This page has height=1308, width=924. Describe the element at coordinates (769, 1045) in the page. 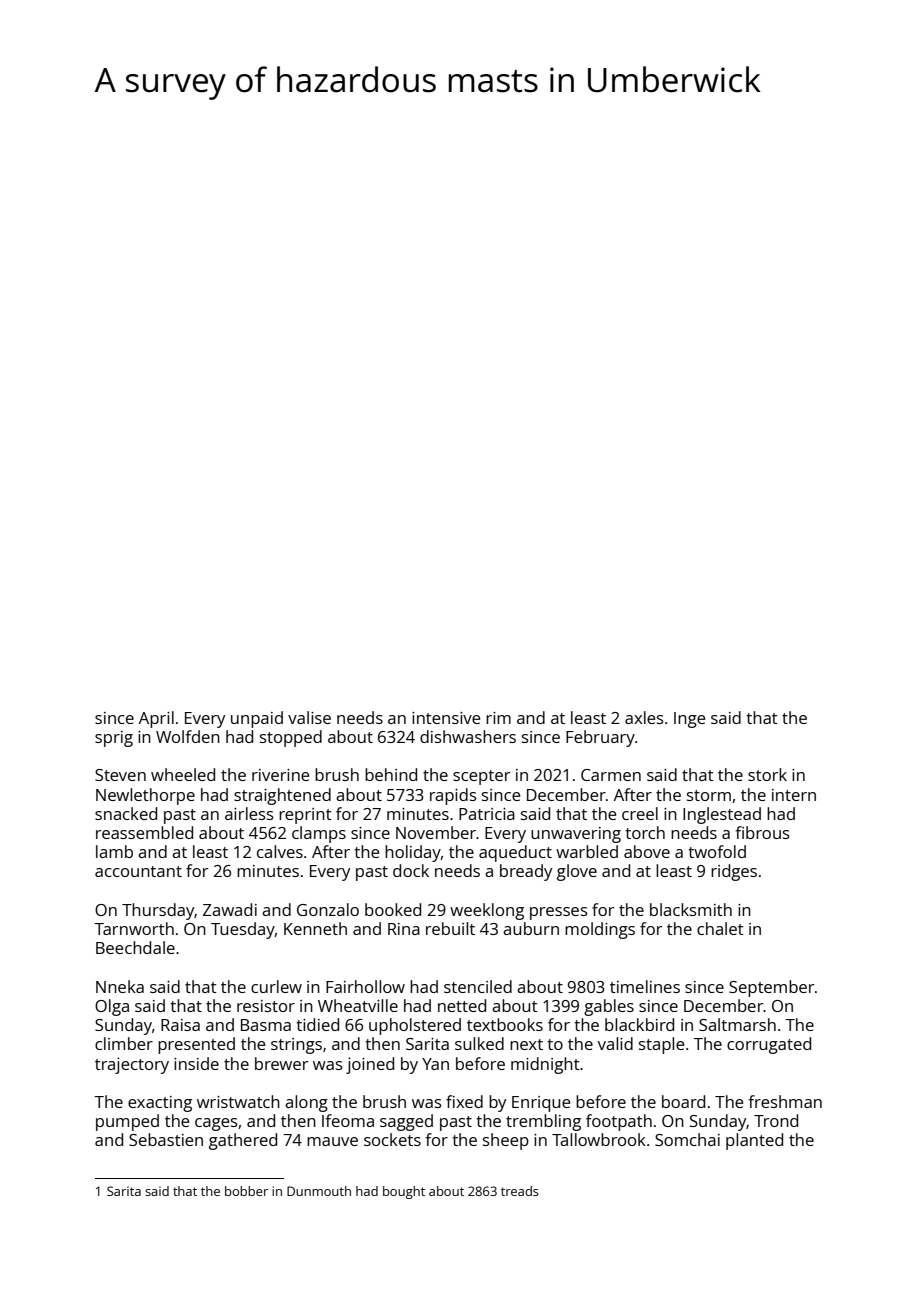

I see `corrugated` at that location.
